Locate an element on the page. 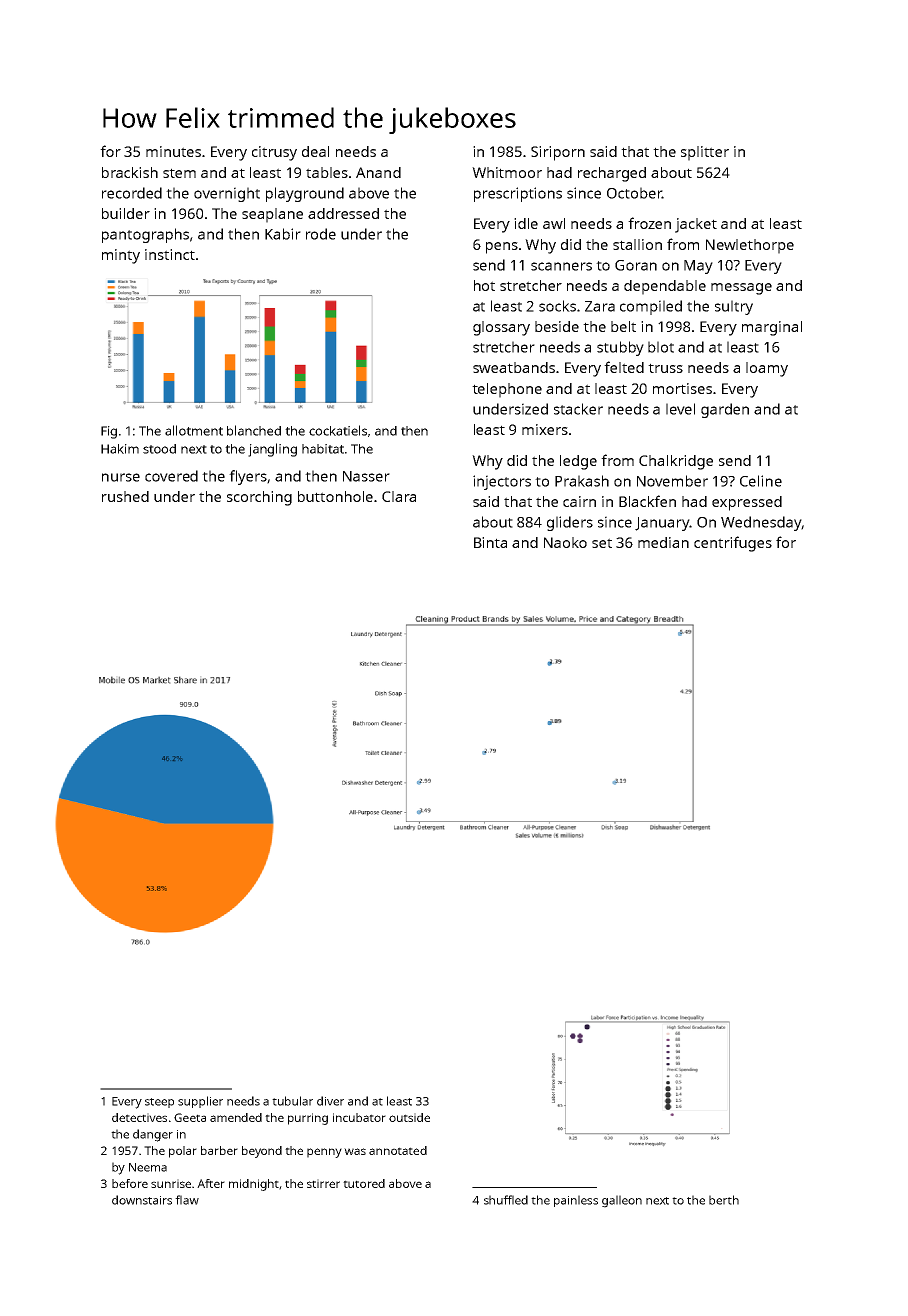  centrifuges is located at coordinates (733, 544).
